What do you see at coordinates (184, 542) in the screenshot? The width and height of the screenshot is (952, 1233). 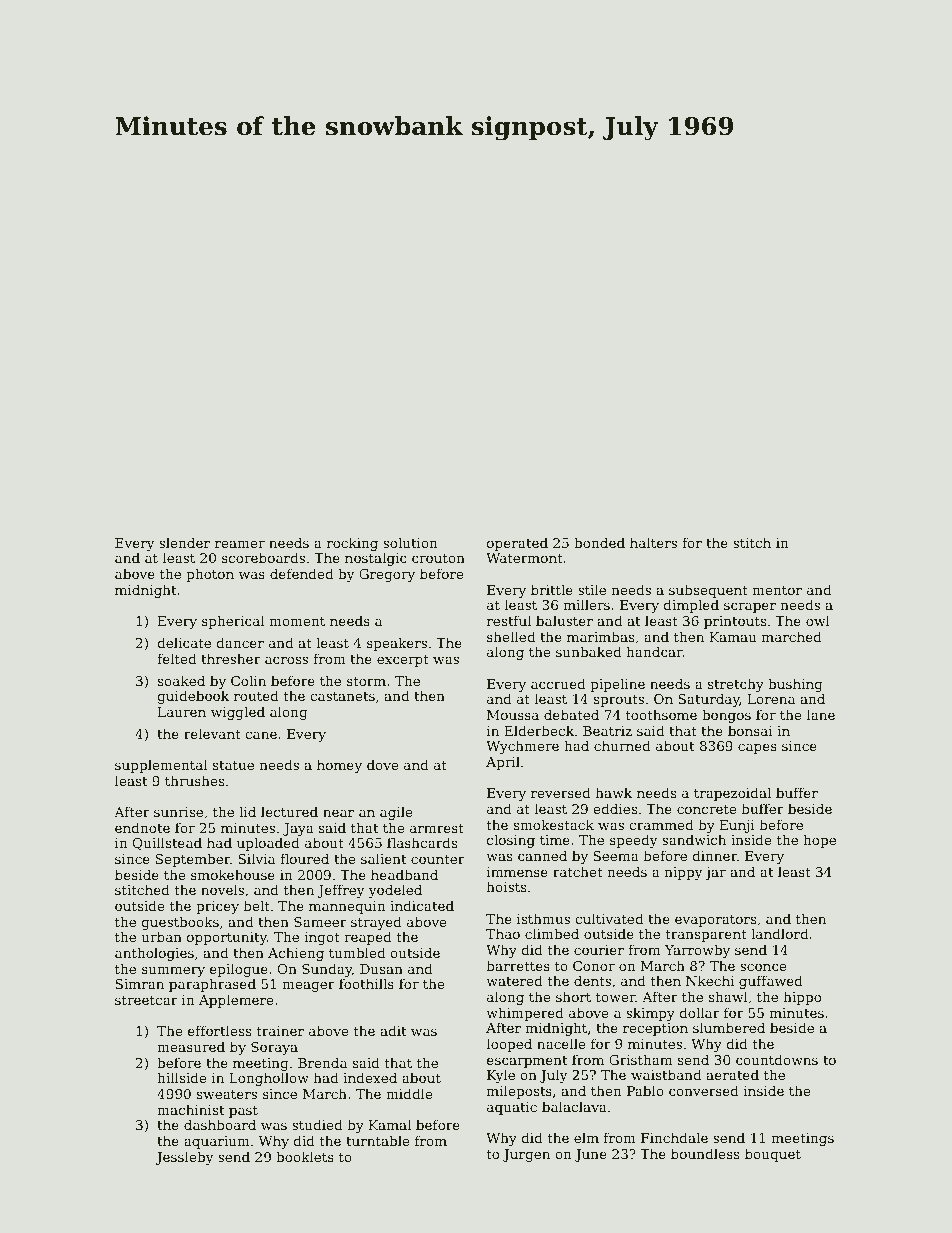 I see `slender` at bounding box center [184, 542].
